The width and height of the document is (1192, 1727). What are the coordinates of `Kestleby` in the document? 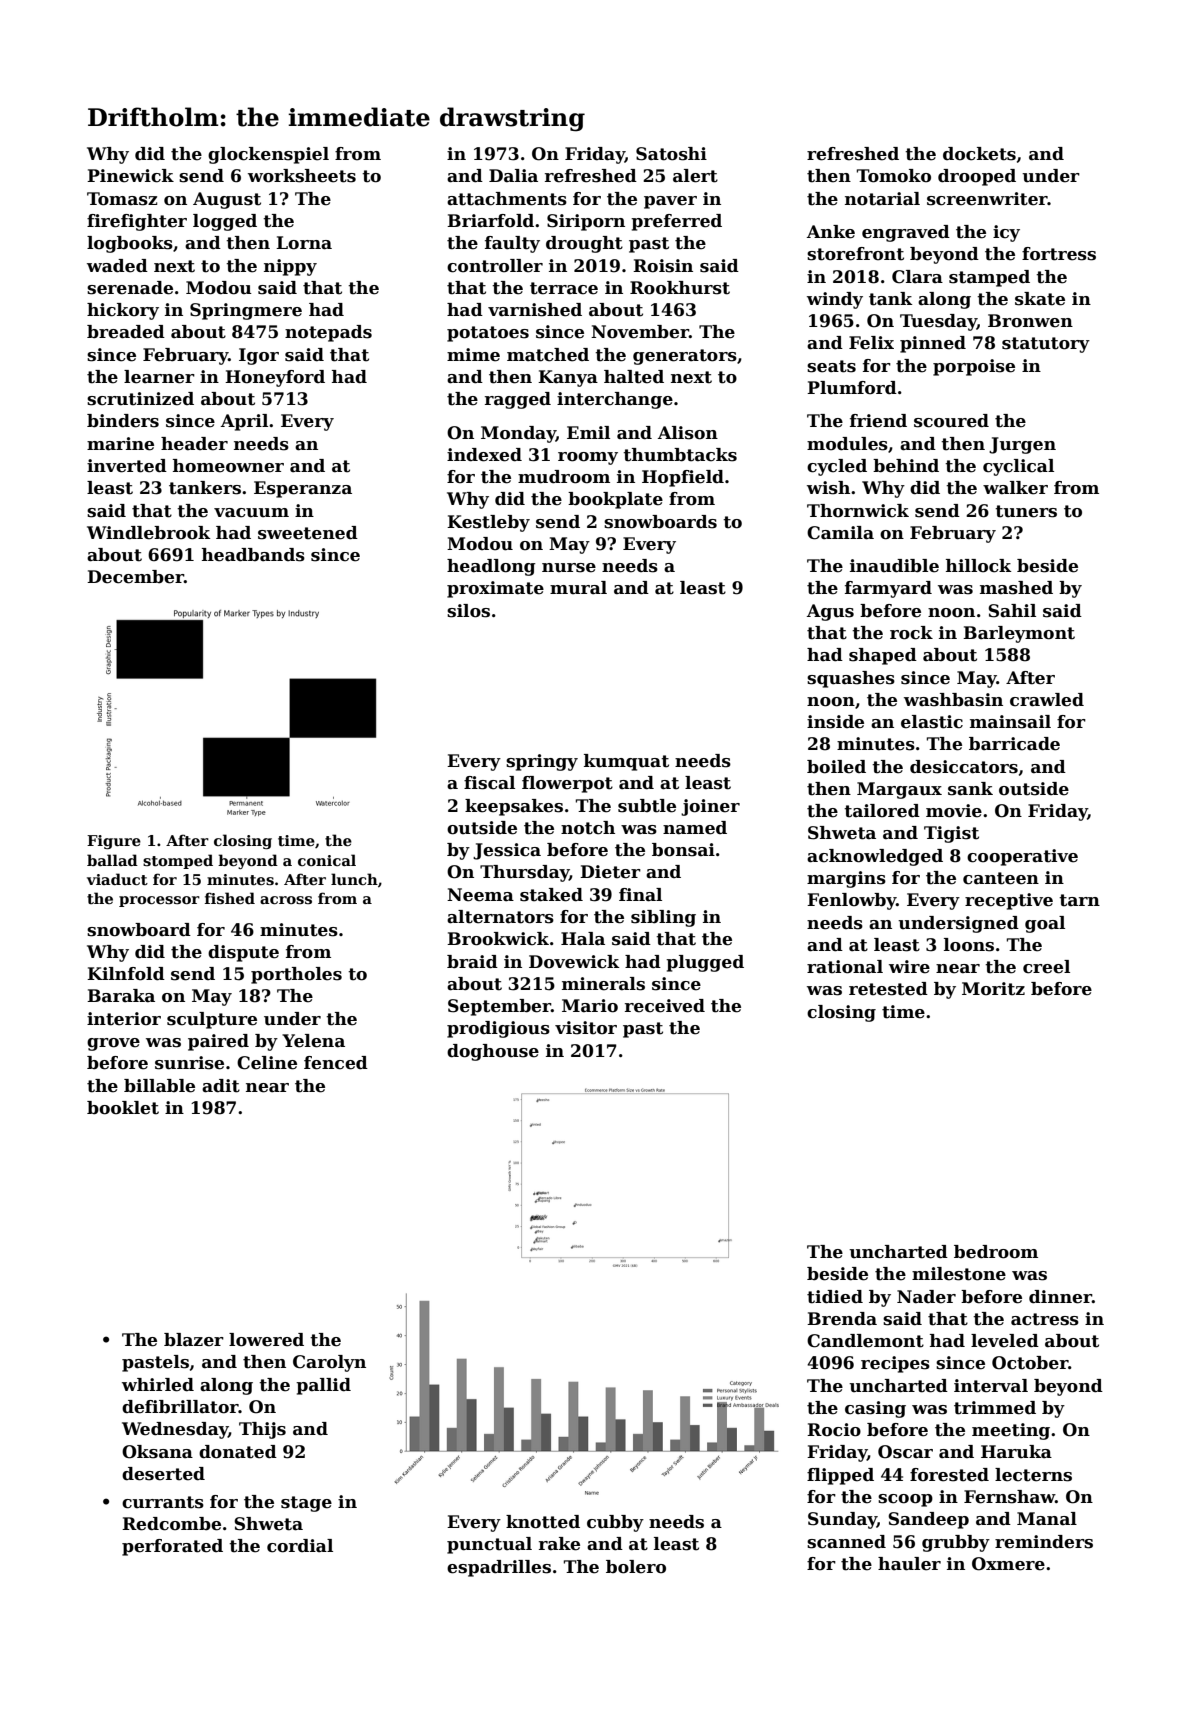 It's located at (488, 523).
